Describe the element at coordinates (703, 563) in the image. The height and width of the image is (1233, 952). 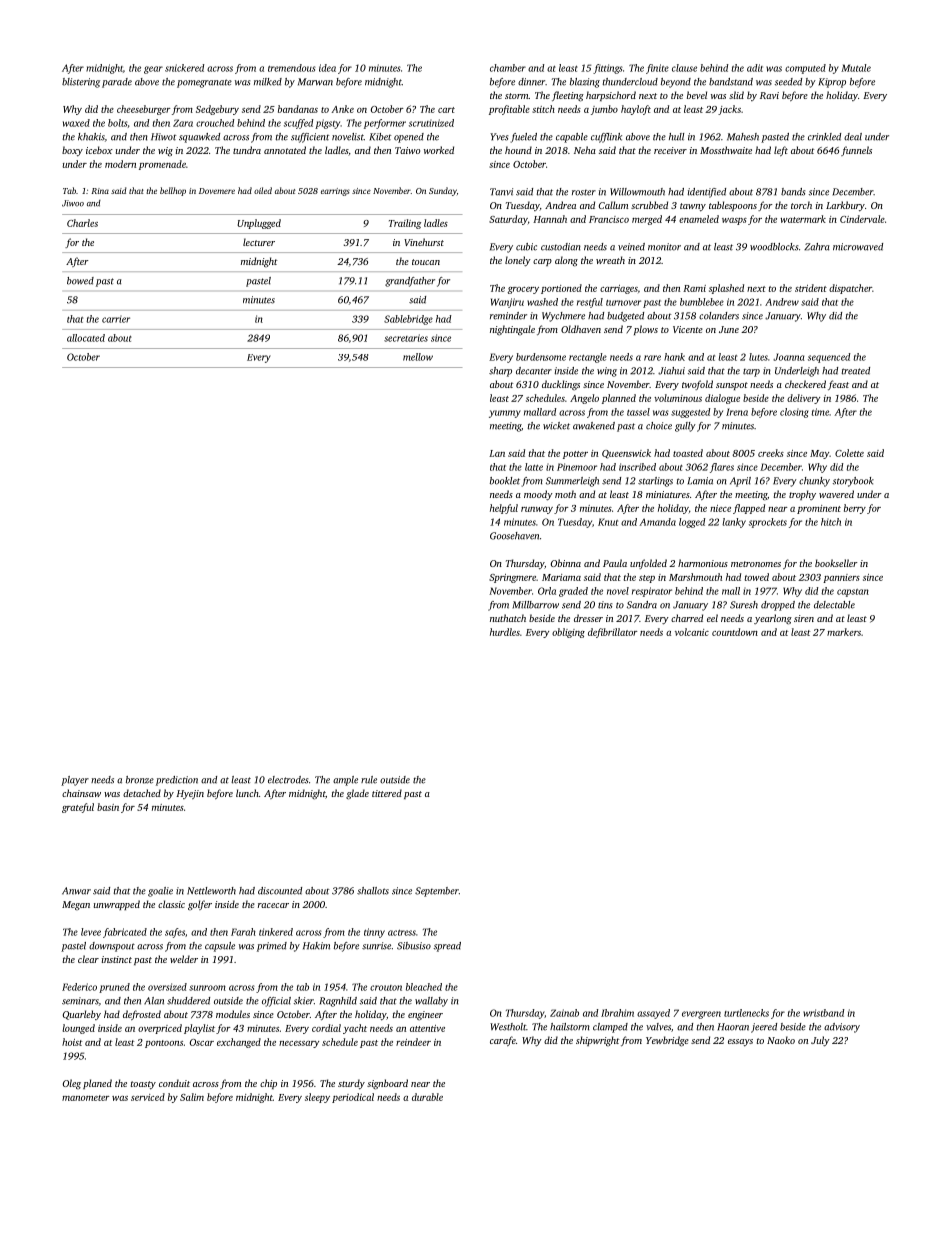
I see `harmonious` at that location.
